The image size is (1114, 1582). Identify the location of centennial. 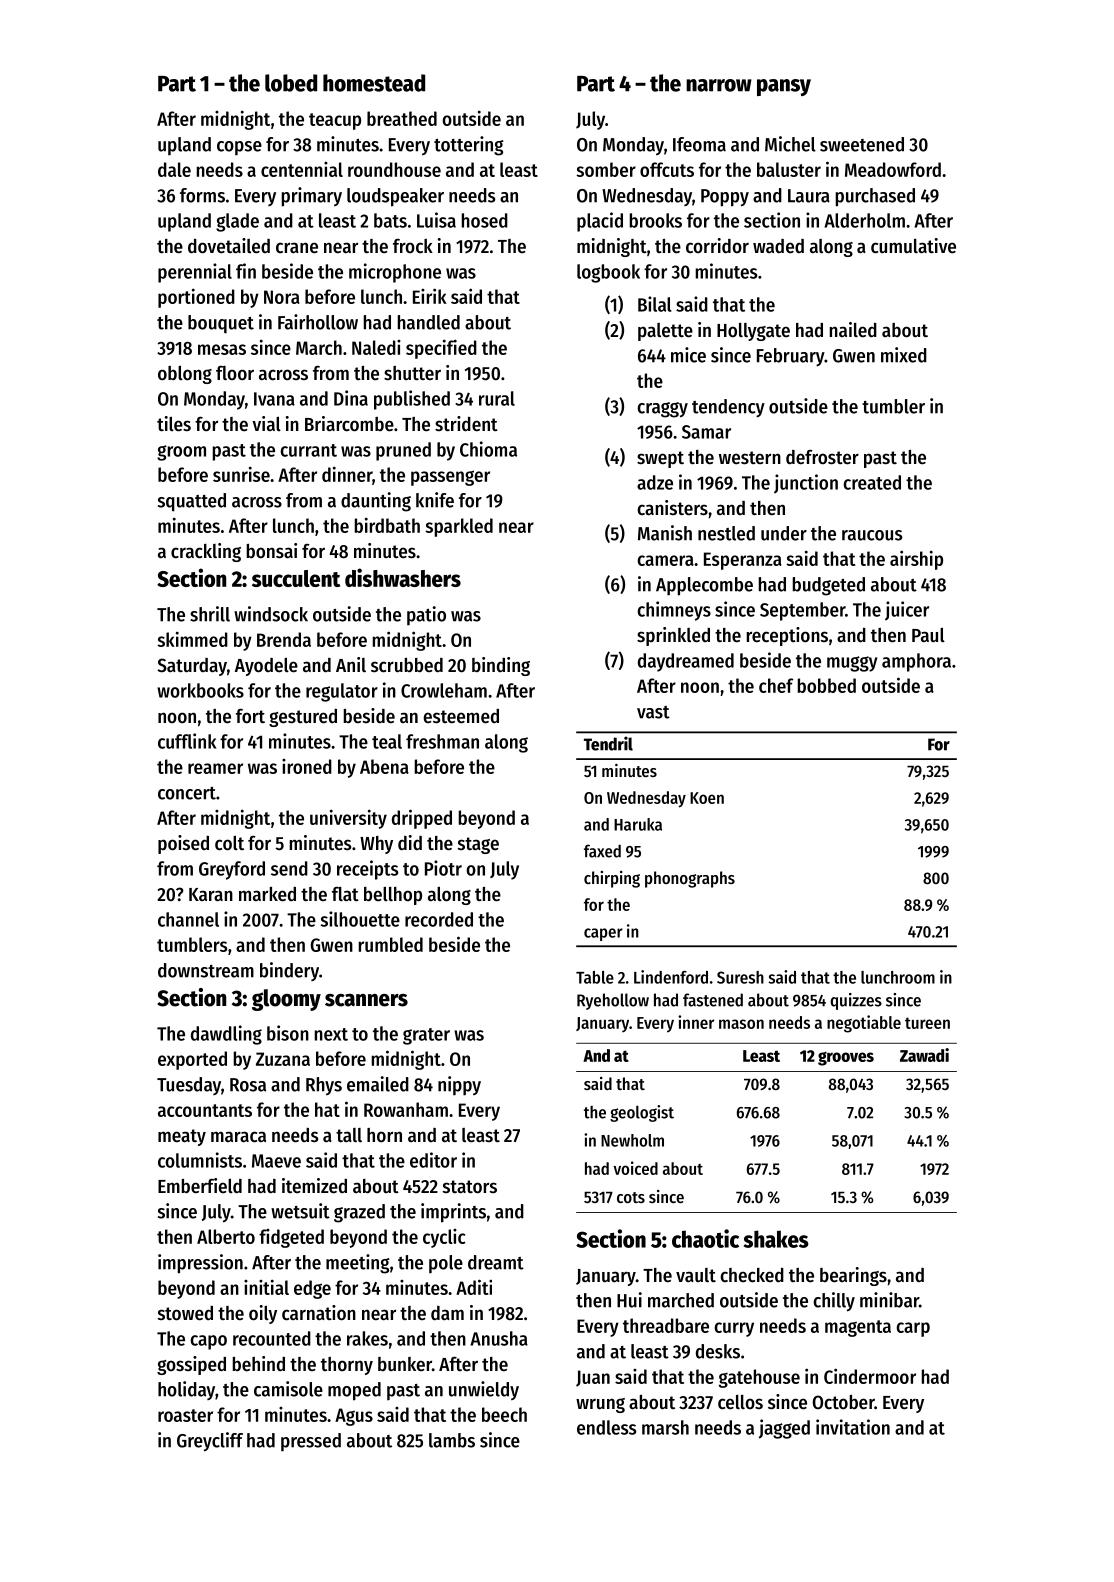
(302, 169).
